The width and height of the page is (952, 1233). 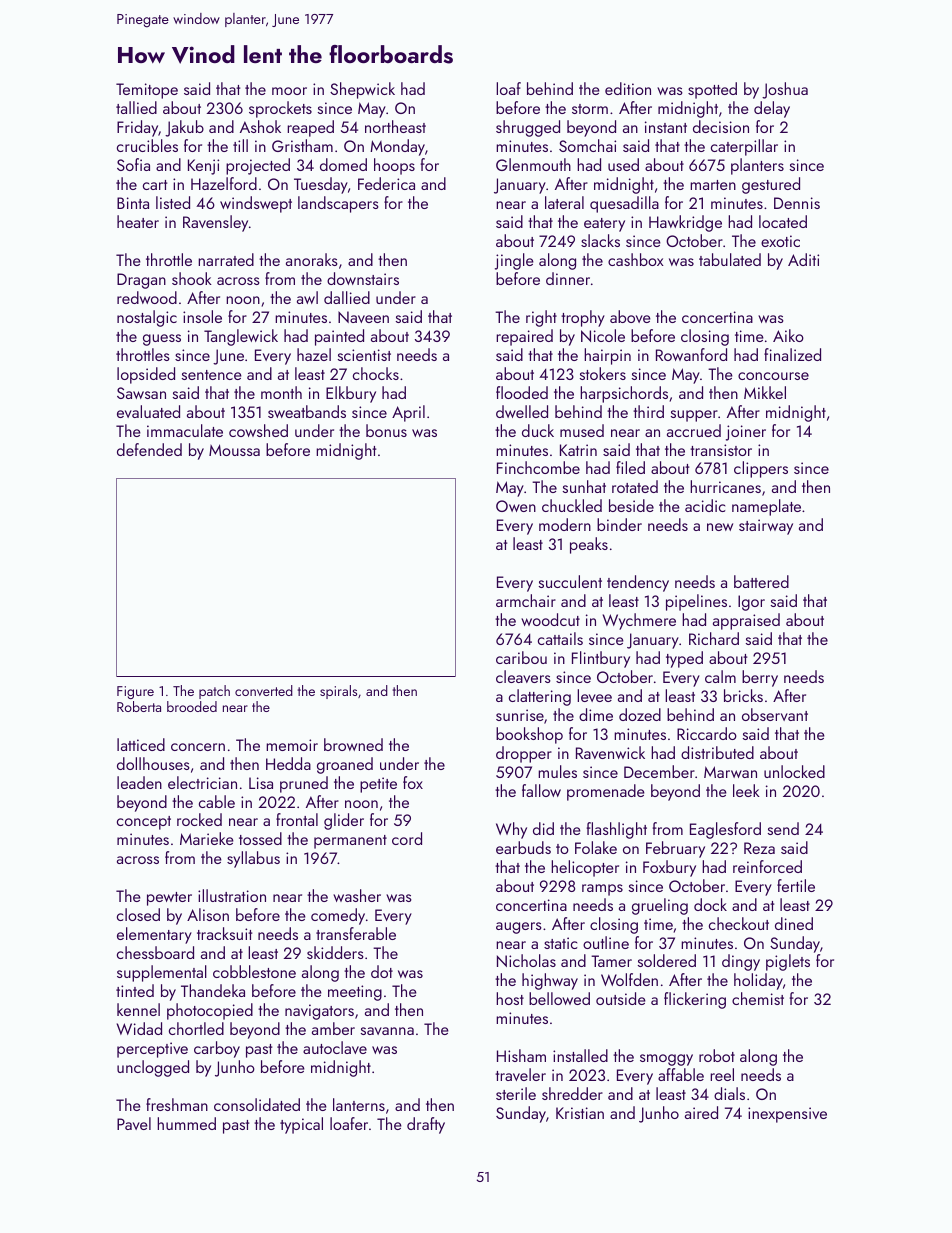 I want to click on jingle, so click(x=514, y=261).
